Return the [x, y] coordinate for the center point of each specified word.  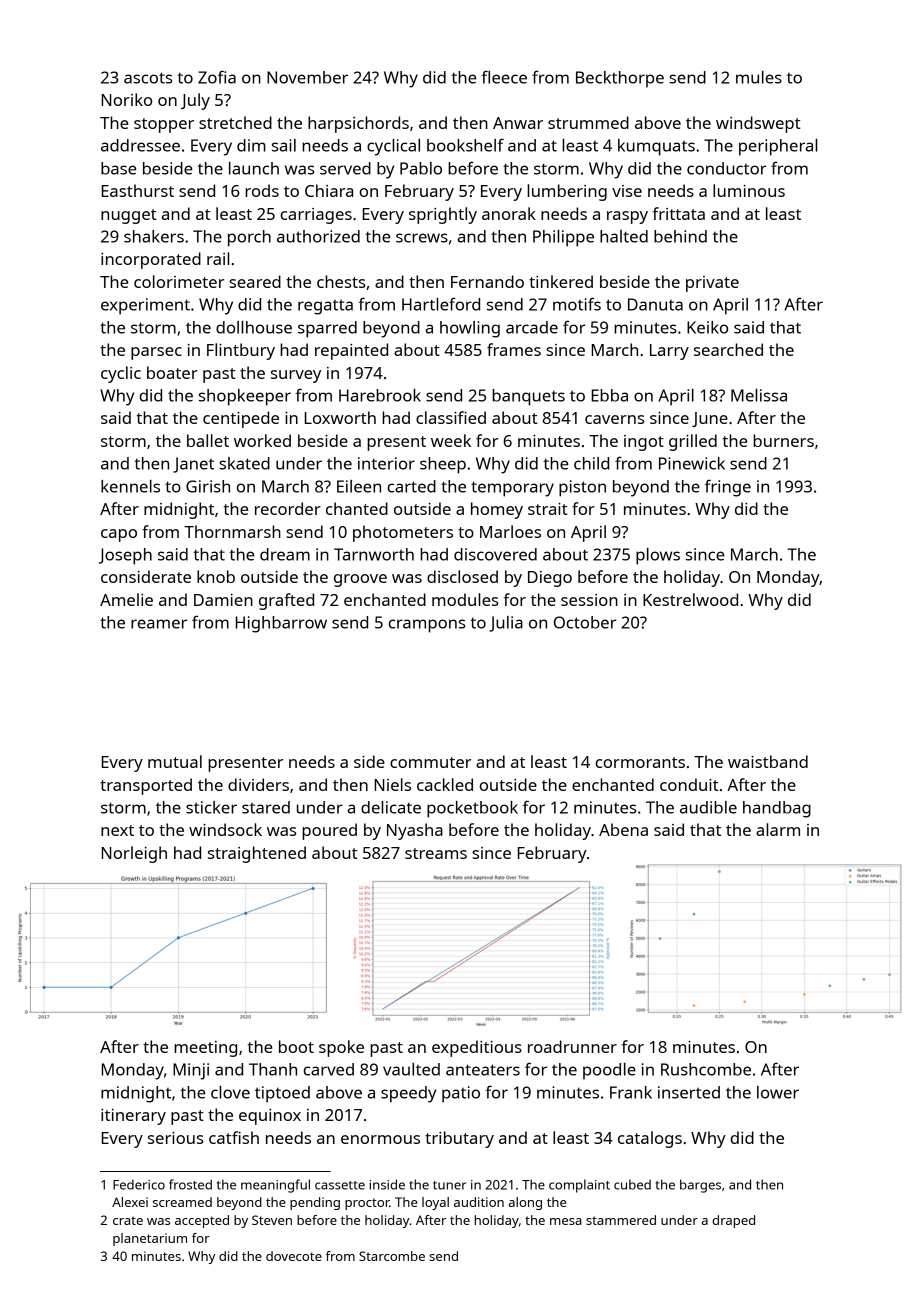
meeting [205, 1049]
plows [658, 556]
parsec [156, 353]
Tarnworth [374, 554]
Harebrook [380, 395]
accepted [202, 1221]
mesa [566, 1221]
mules [759, 77]
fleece [504, 77]
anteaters [483, 1070]
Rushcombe [706, 1069]
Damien [223, 600]
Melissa [759, 395]
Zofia [217, 77]
